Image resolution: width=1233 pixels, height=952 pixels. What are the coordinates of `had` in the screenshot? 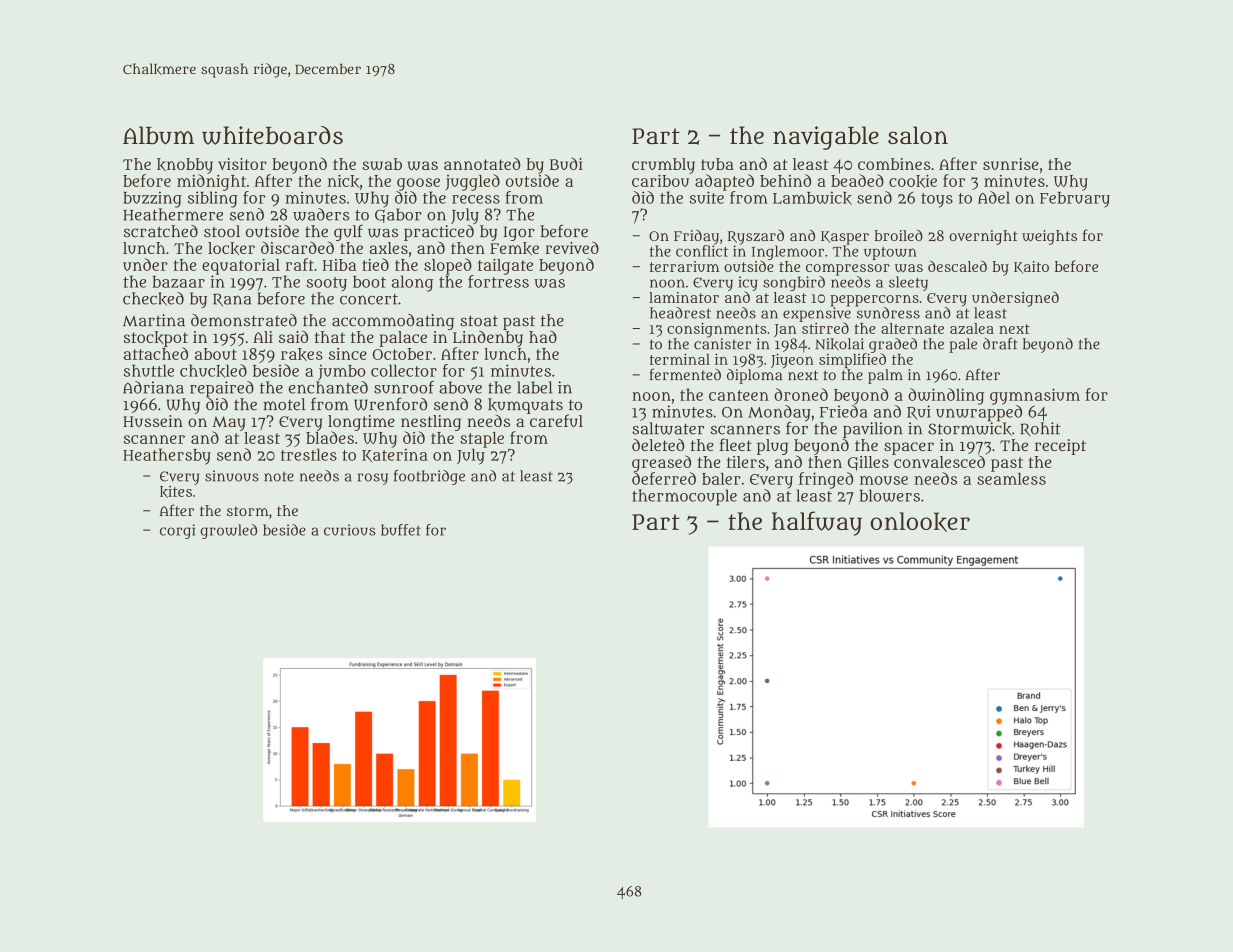 It's located at (543, 336).
